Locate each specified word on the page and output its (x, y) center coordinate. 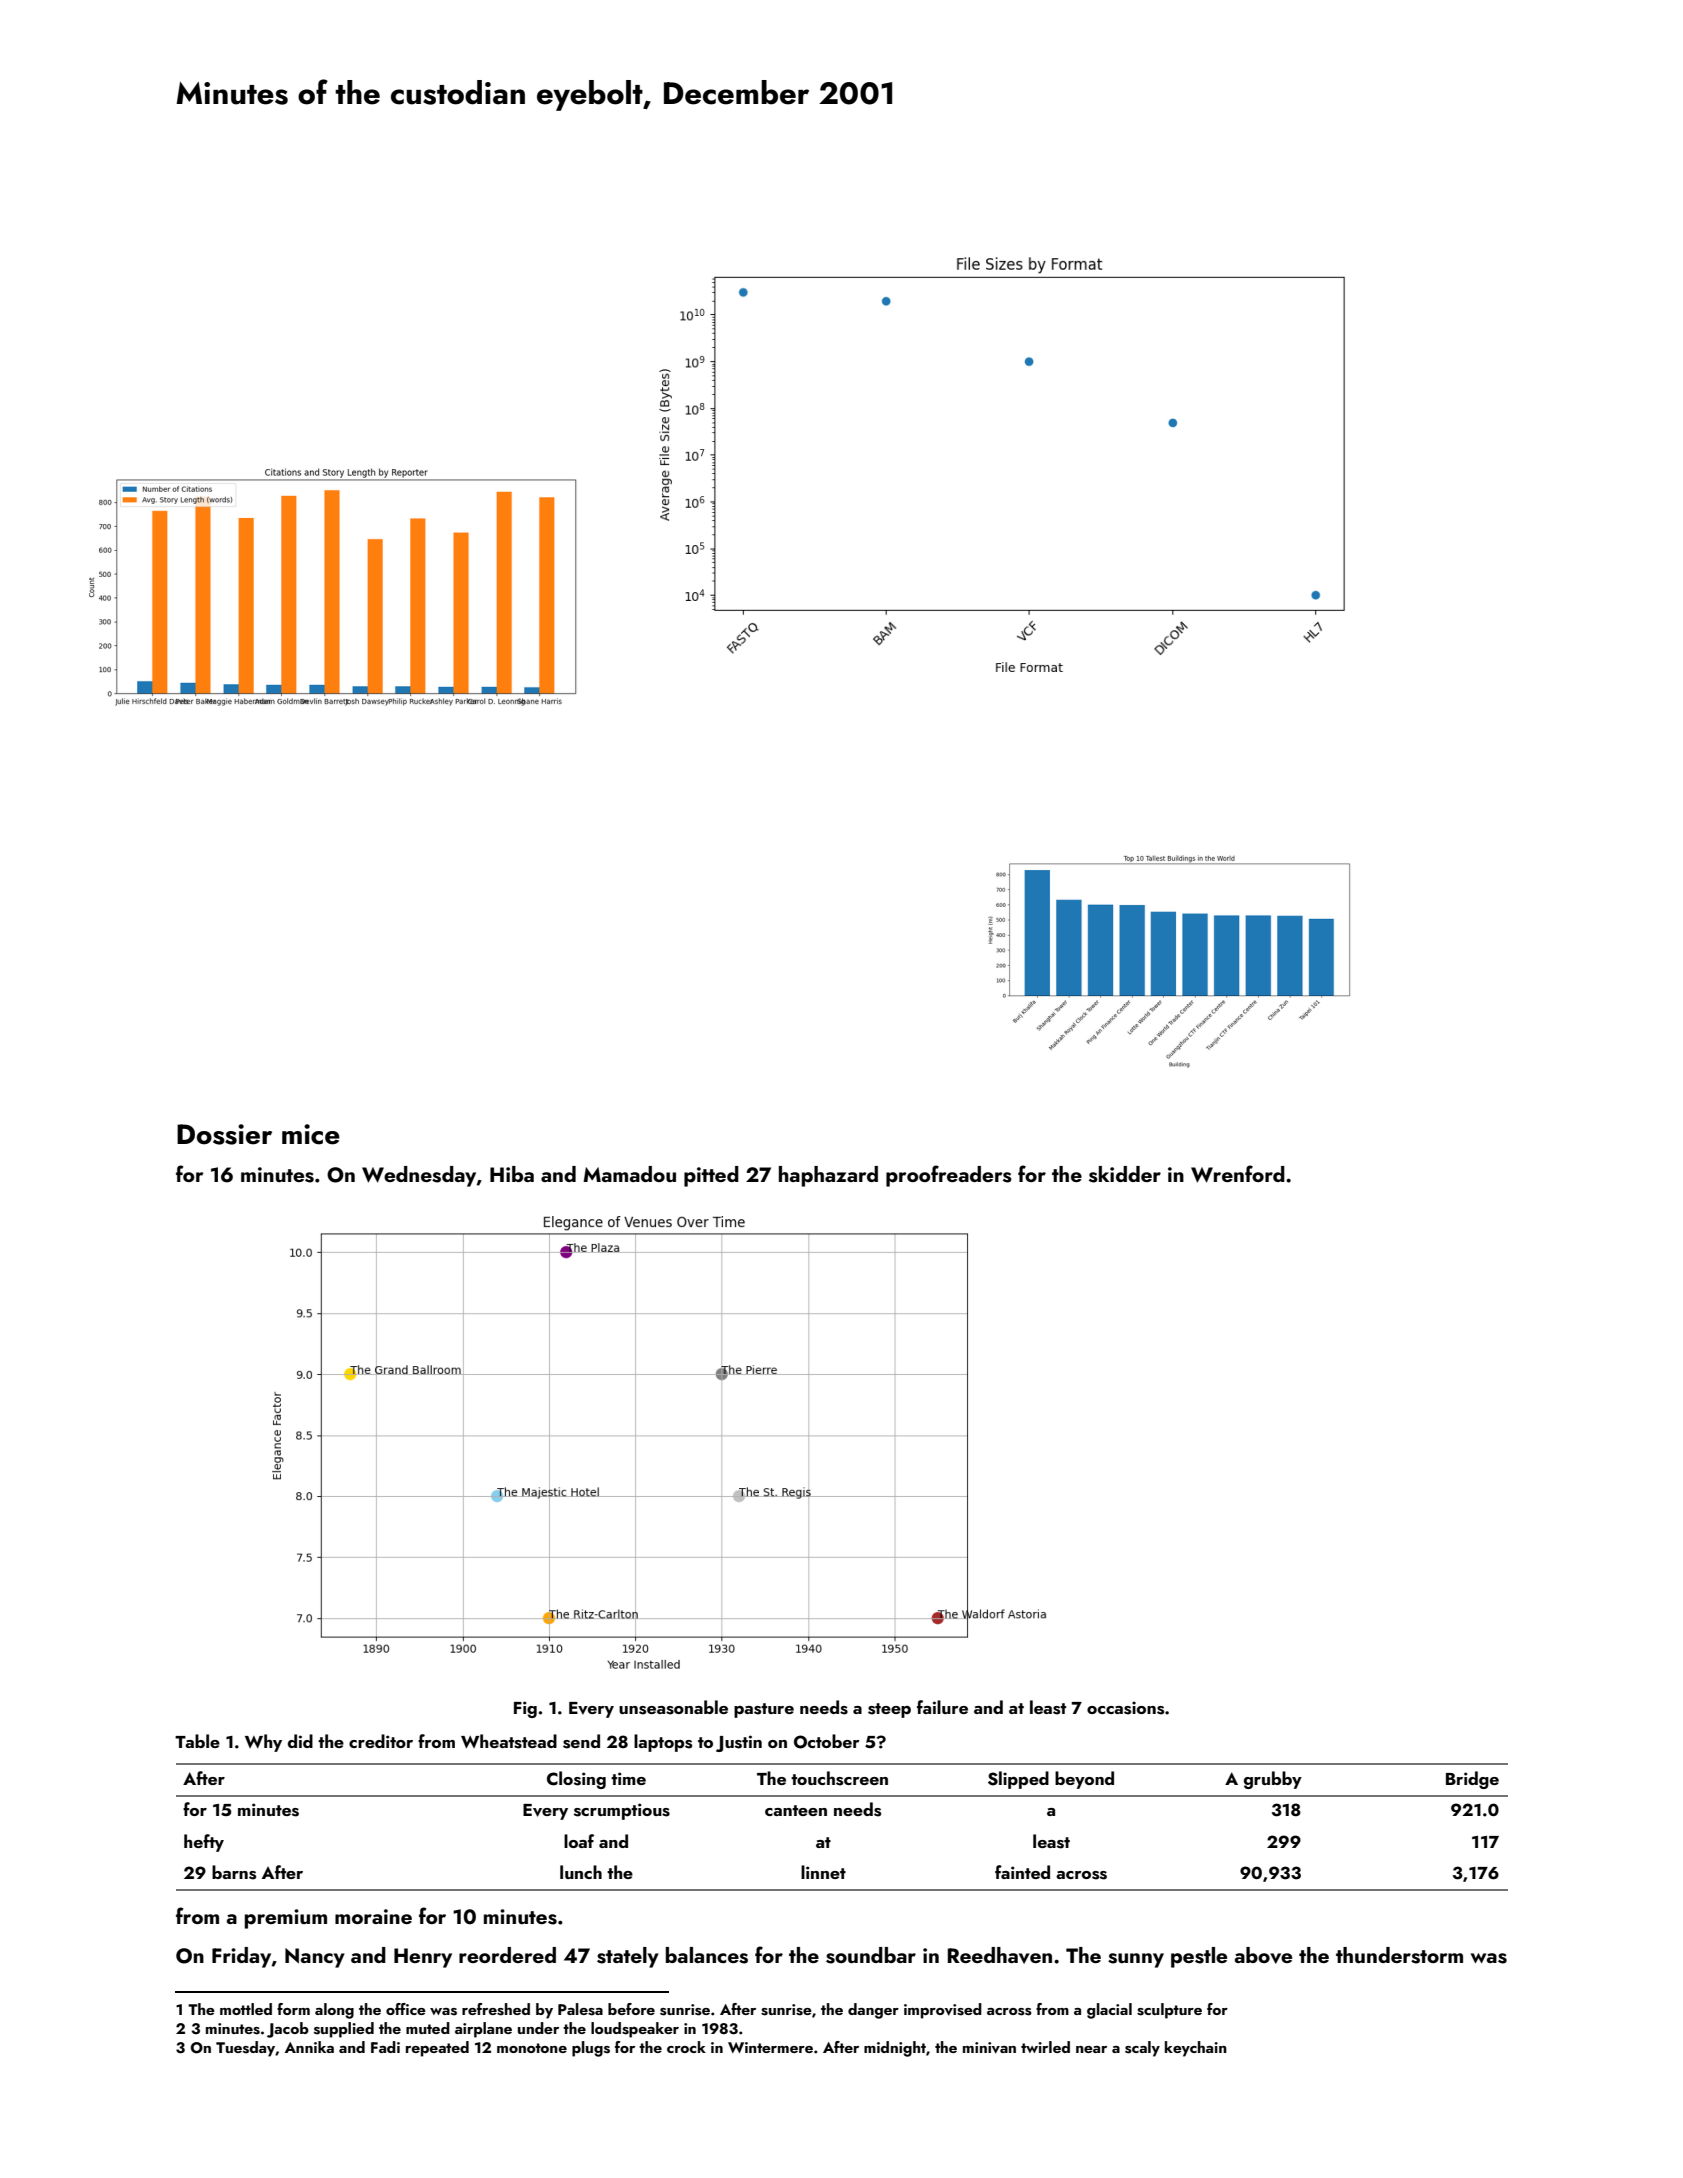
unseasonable (673, 1707)
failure (942, 1707)
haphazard (828, 1176)
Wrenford (1238, 1174)
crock (686, 2047)
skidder (1125, 1174)
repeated (437, 2049)
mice (311, 1134)
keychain (1196, 2049)
